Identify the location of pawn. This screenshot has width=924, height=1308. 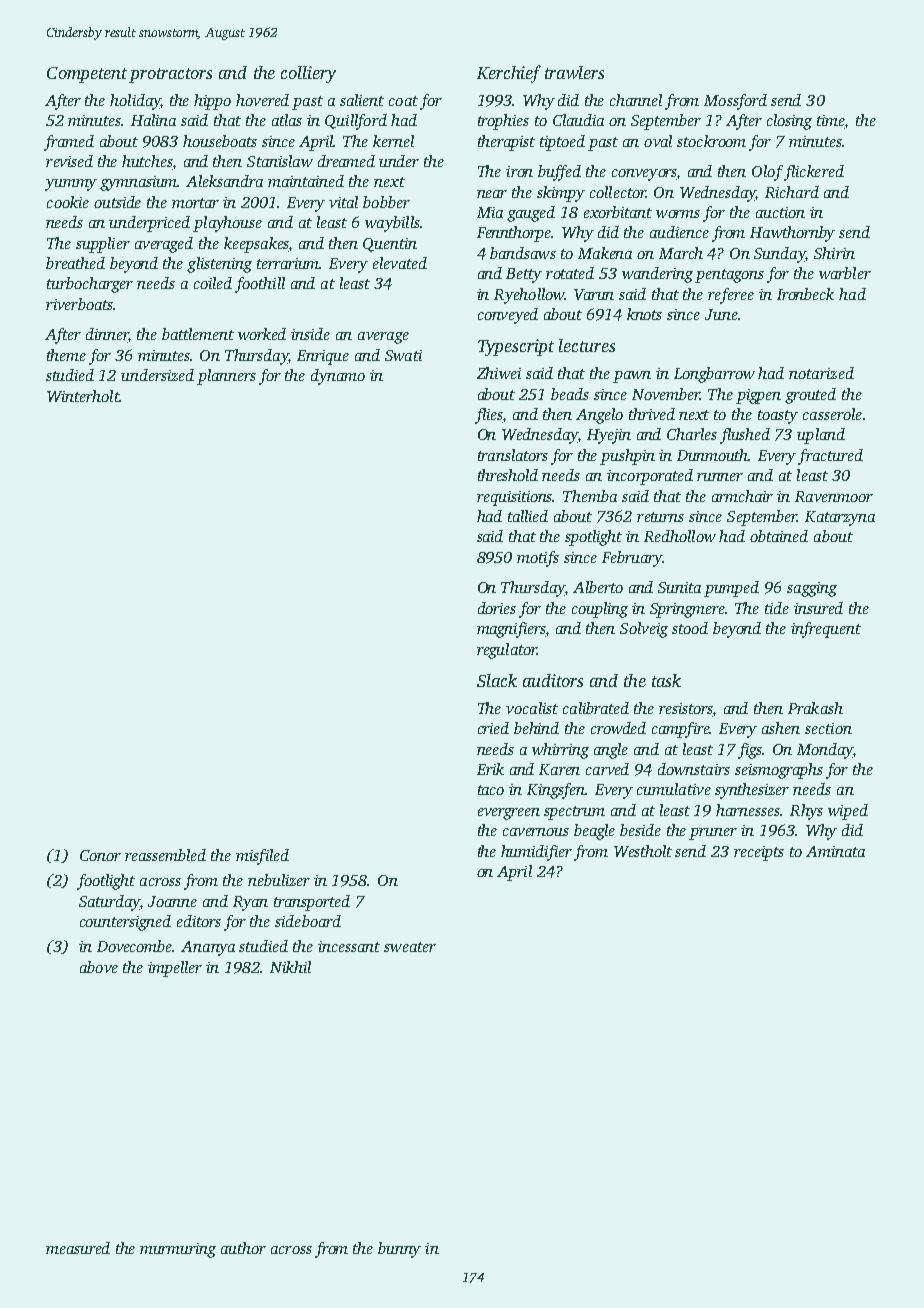
(632, 377).
